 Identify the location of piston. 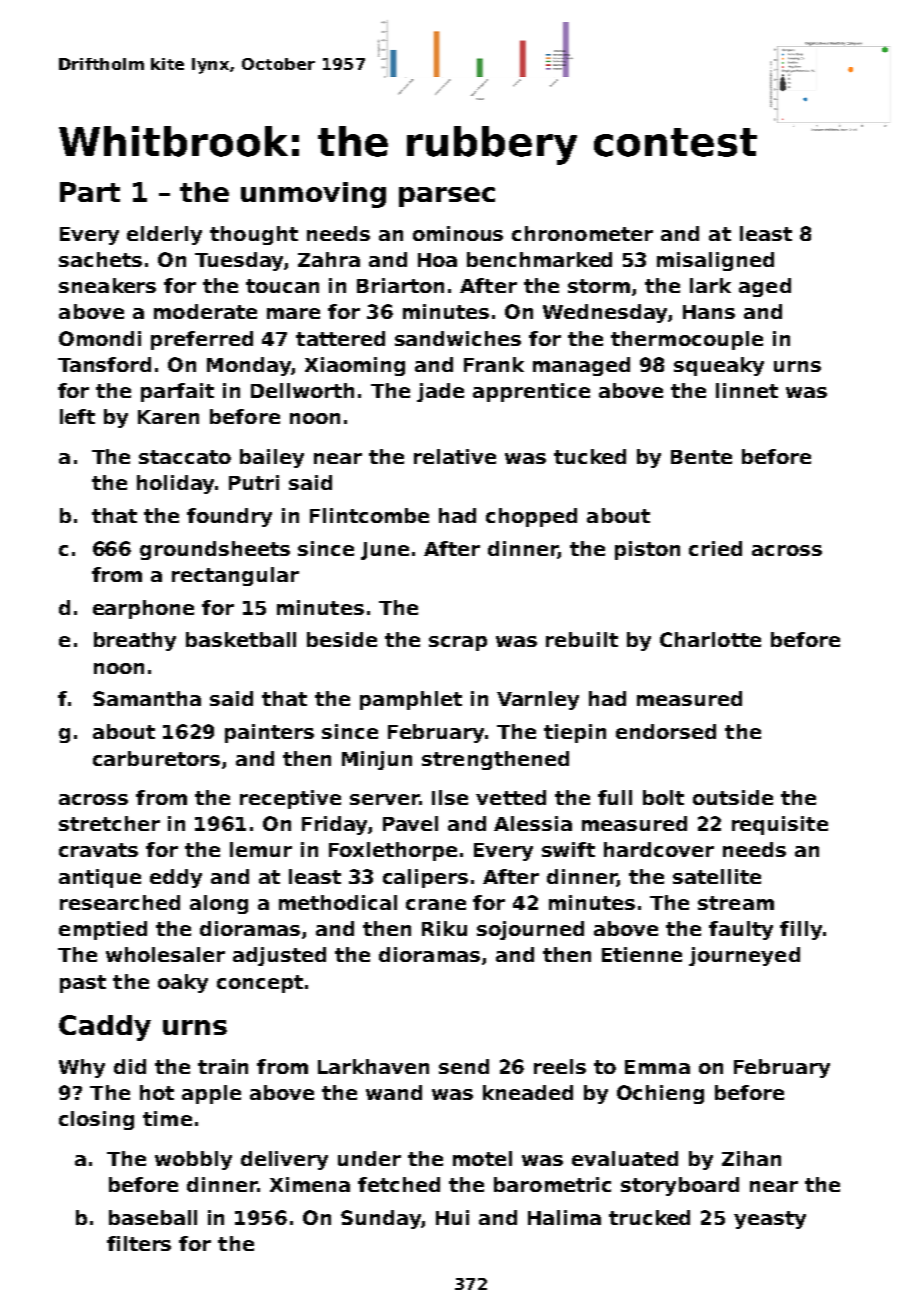
(647, 550).
